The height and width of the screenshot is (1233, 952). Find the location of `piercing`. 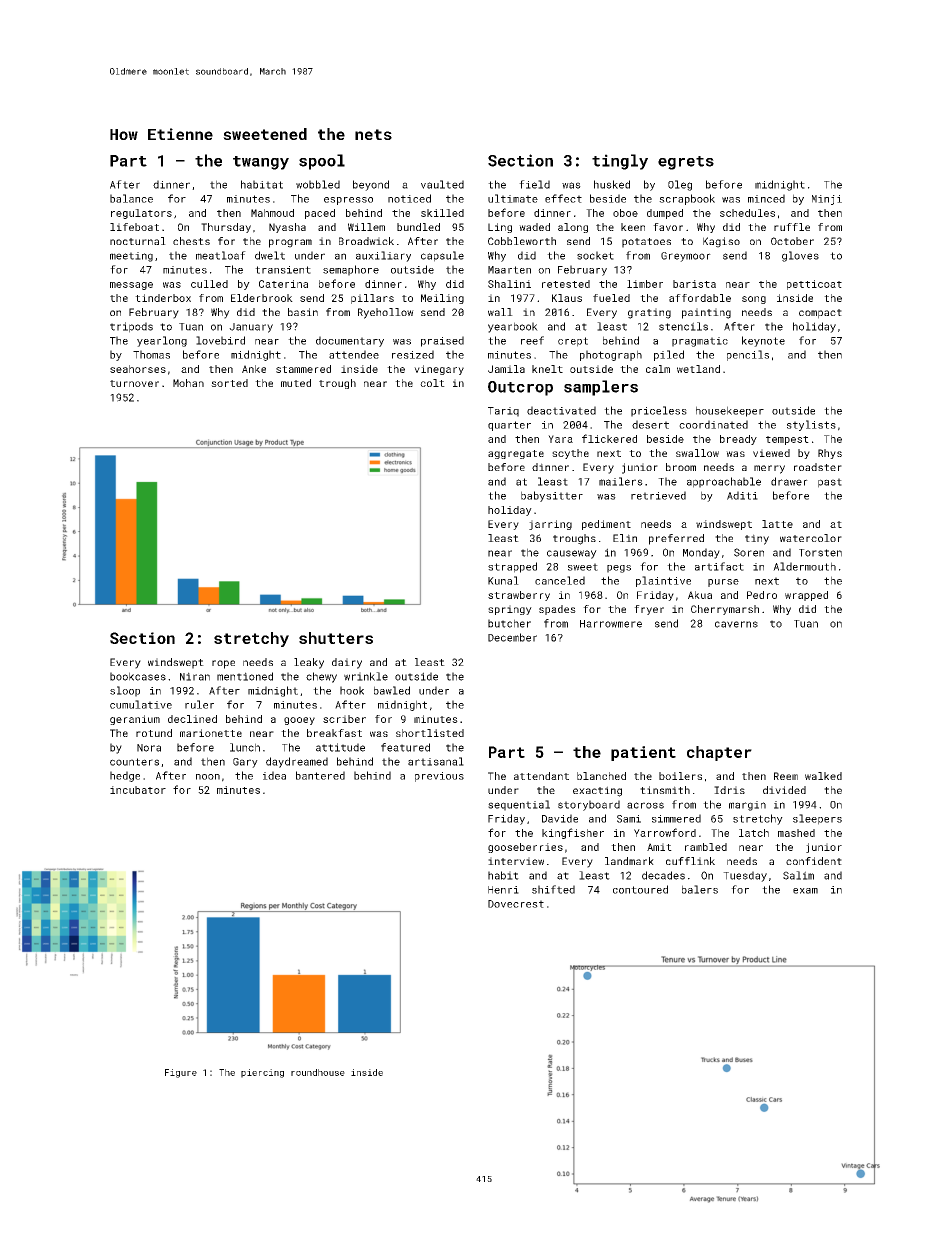

piercing is located at coordinates (262, 1073).
